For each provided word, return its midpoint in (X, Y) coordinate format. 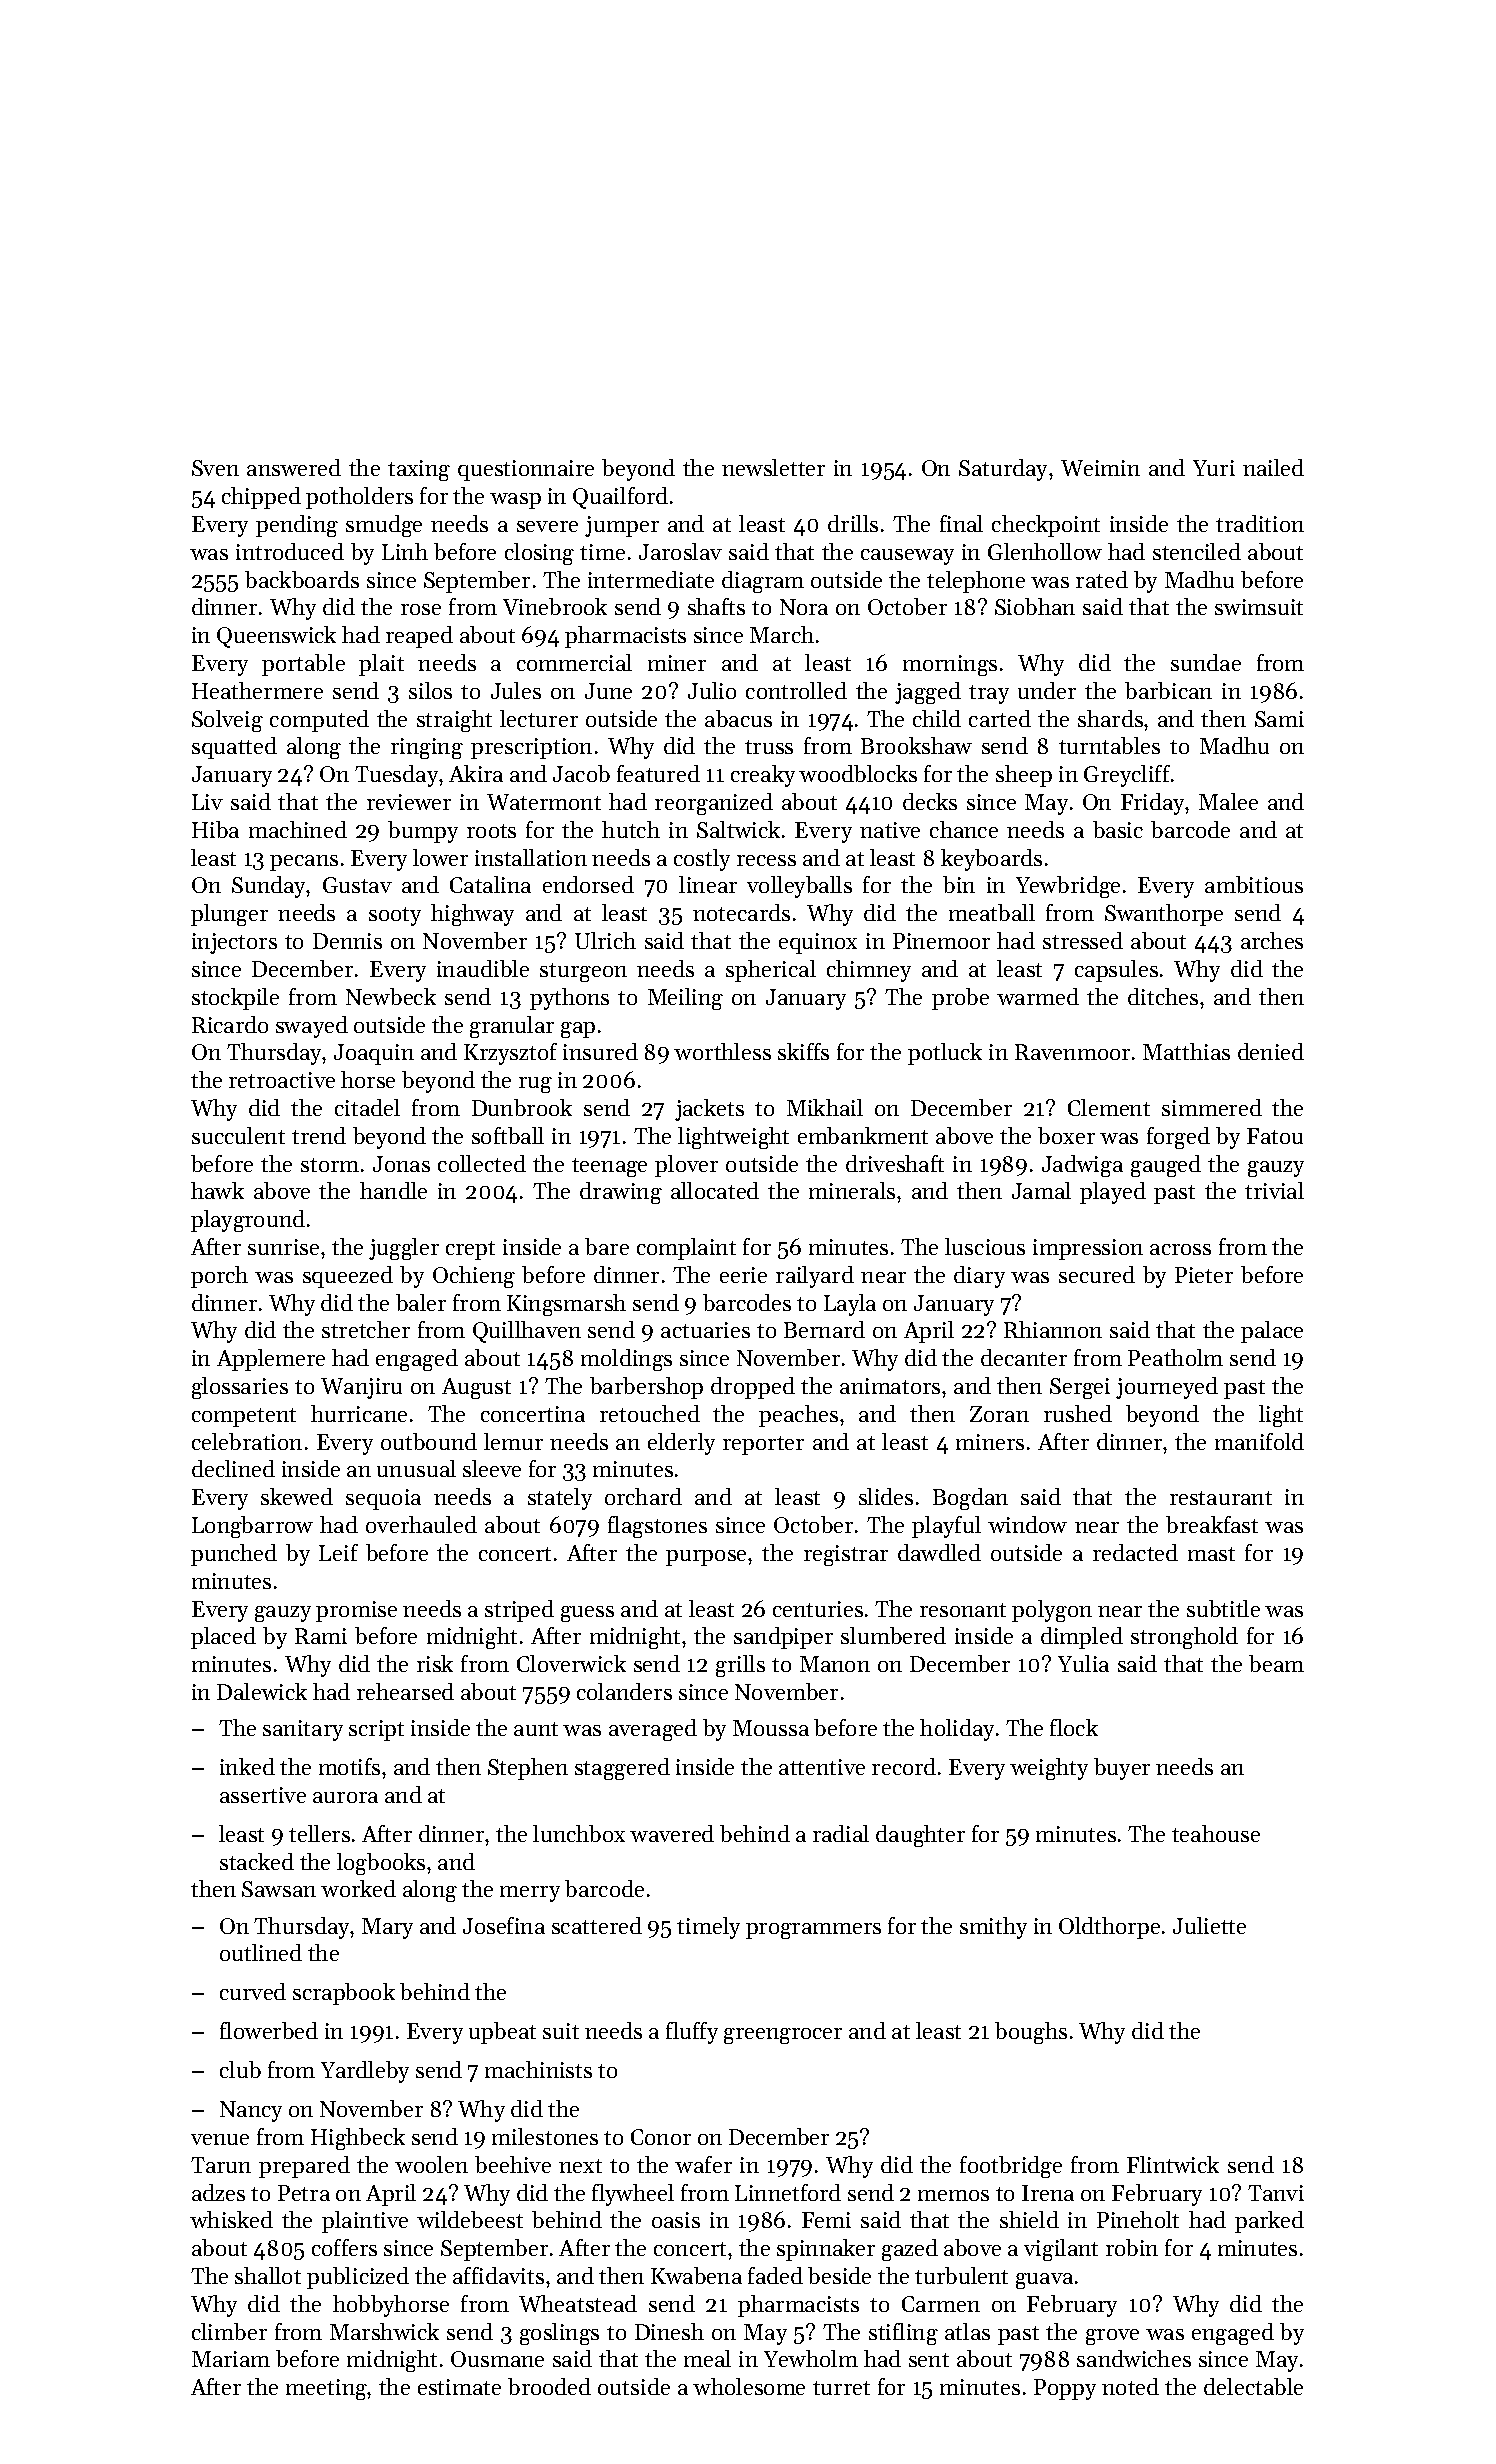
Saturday (1003, 470)
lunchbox (579, 1833)
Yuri (1214, 468)
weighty (1049, 1769)
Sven (215, 468)
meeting (327, 2389)
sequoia (383, 1499)
